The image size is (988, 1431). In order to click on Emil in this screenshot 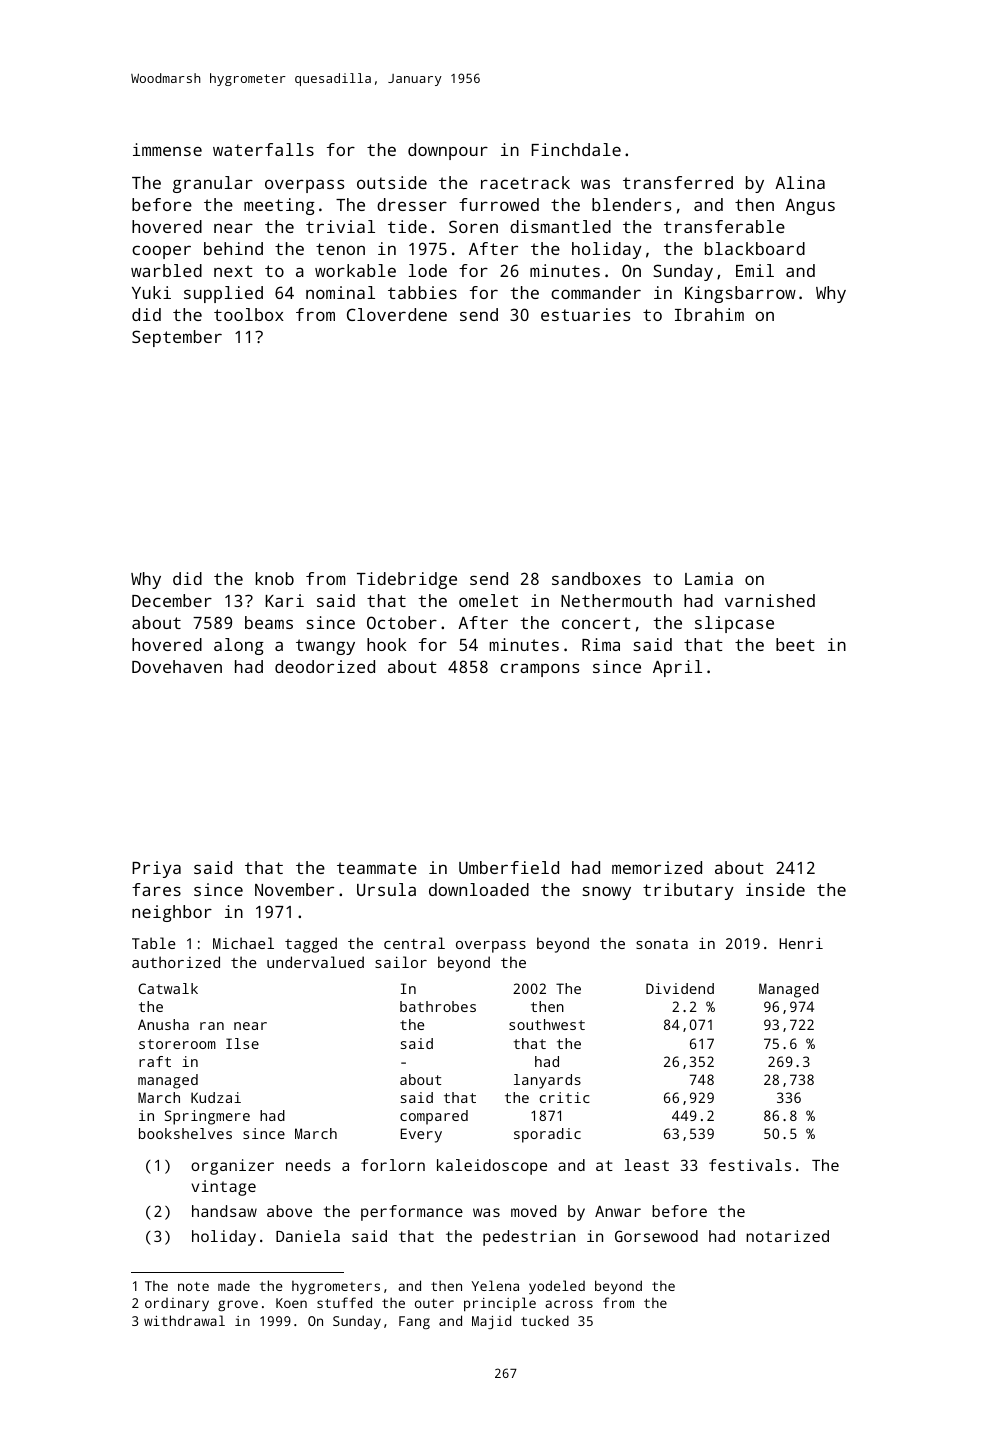, I will do `click(755, 270)`.
